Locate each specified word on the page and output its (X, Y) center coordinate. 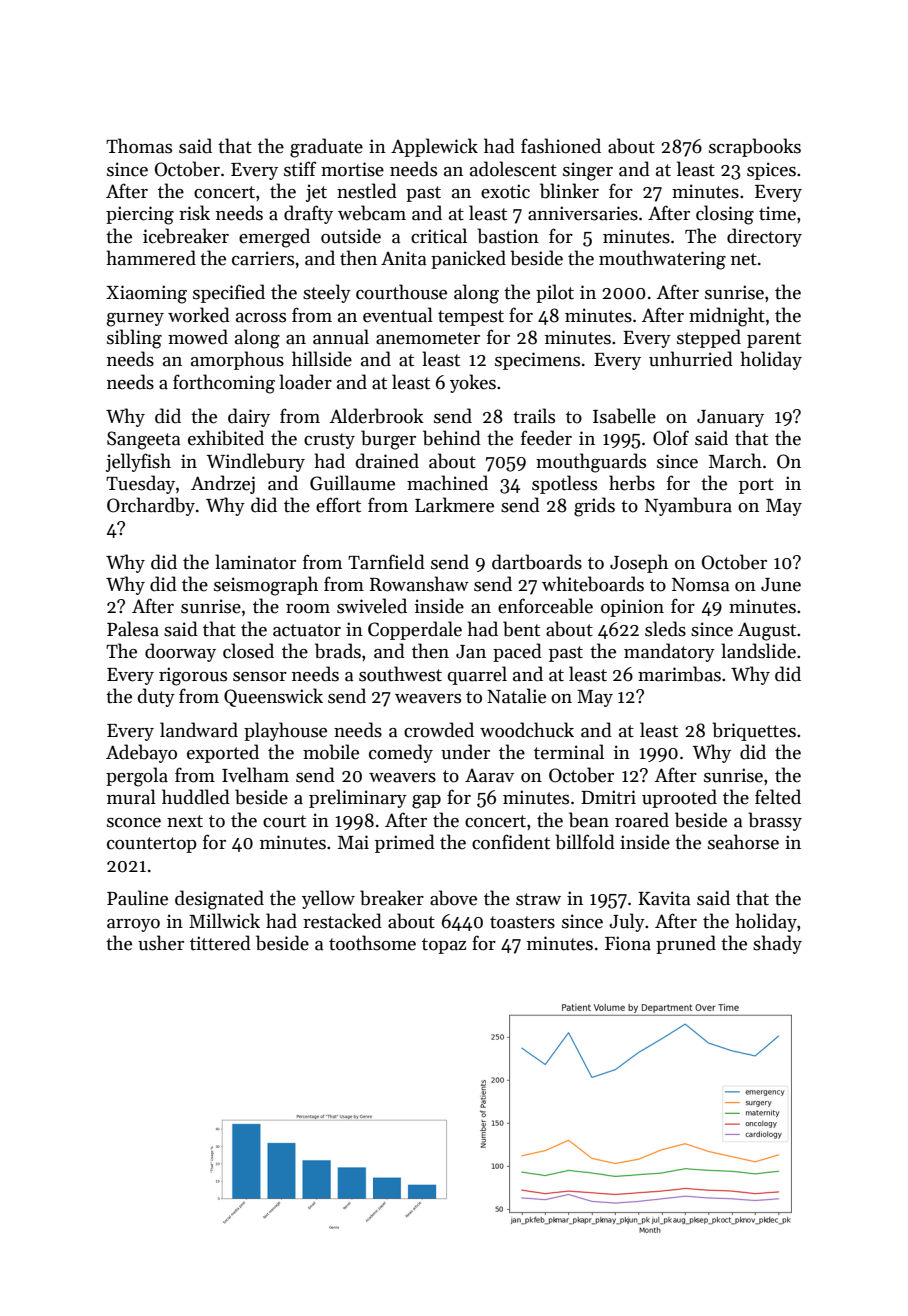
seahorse (743, 842)
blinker (569, 191)
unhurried (691, 359)
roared (642, 820)
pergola (137, 777)
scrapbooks (755, 147)
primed (405, 843)
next (185, 821)
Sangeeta (144, 440)
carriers (263, 258)
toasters (522, 922)
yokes (473, 383)
